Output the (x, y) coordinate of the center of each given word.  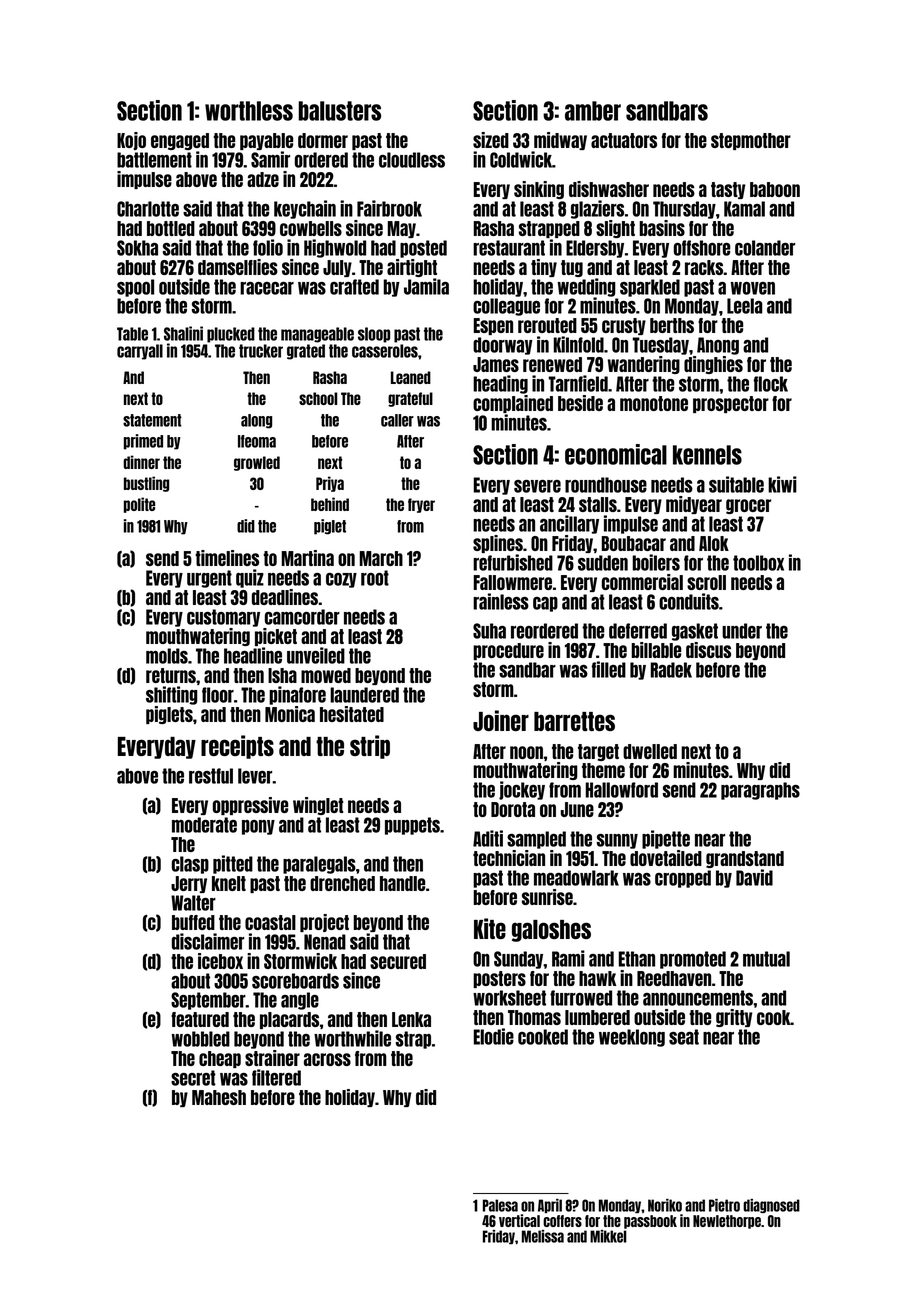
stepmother (751, 141)
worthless (249, 111)
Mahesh (219, 1097)
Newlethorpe (727, 1222)
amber (593, 111)
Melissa (543, 1236)
